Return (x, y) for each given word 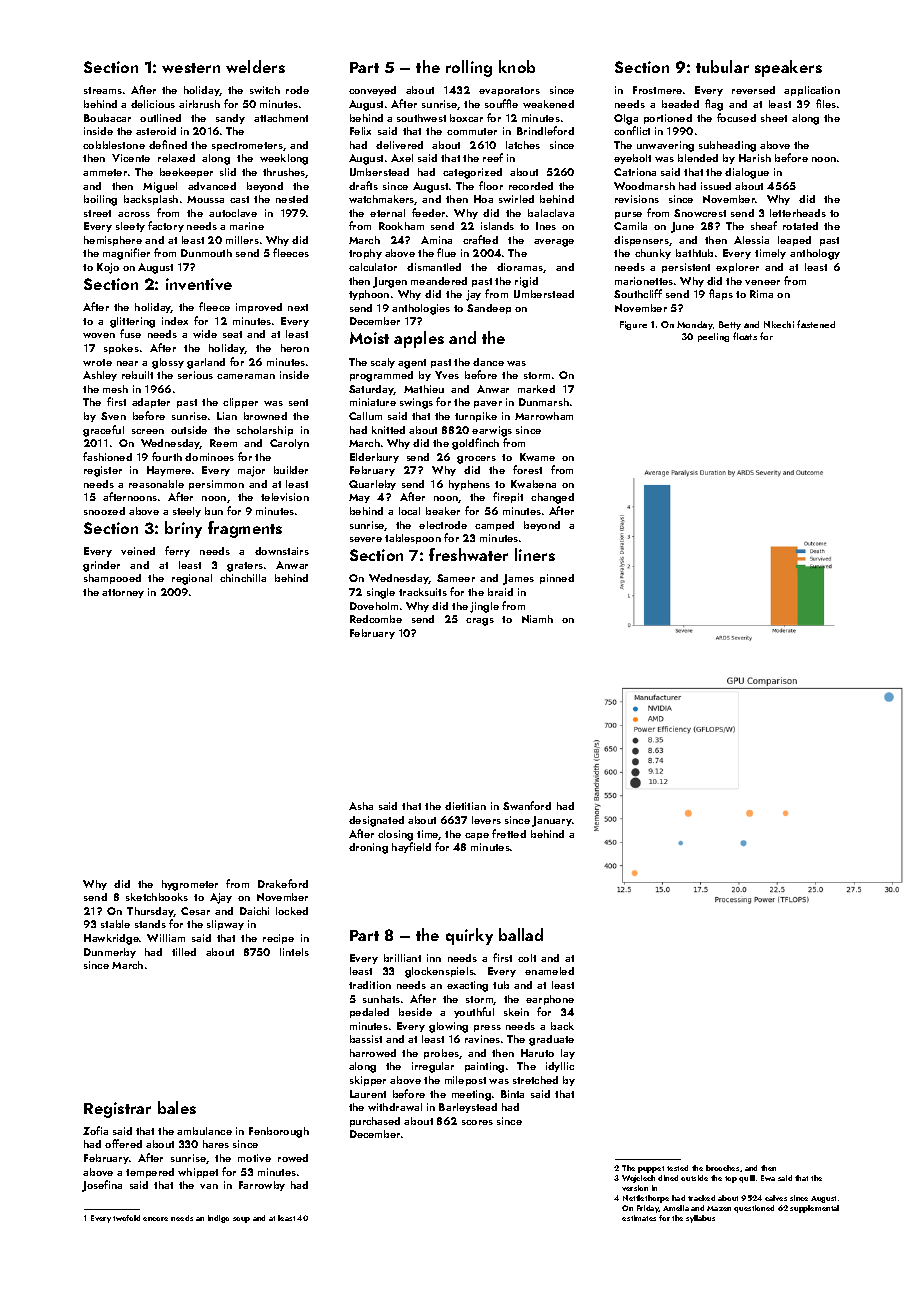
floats (745, 336)
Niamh (537, 619)
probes (441, 1054)
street (97, 213)
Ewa (768, 1178)
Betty (730, 325)
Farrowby (262, 1186)
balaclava (551, 213)
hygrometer (190, 885)
